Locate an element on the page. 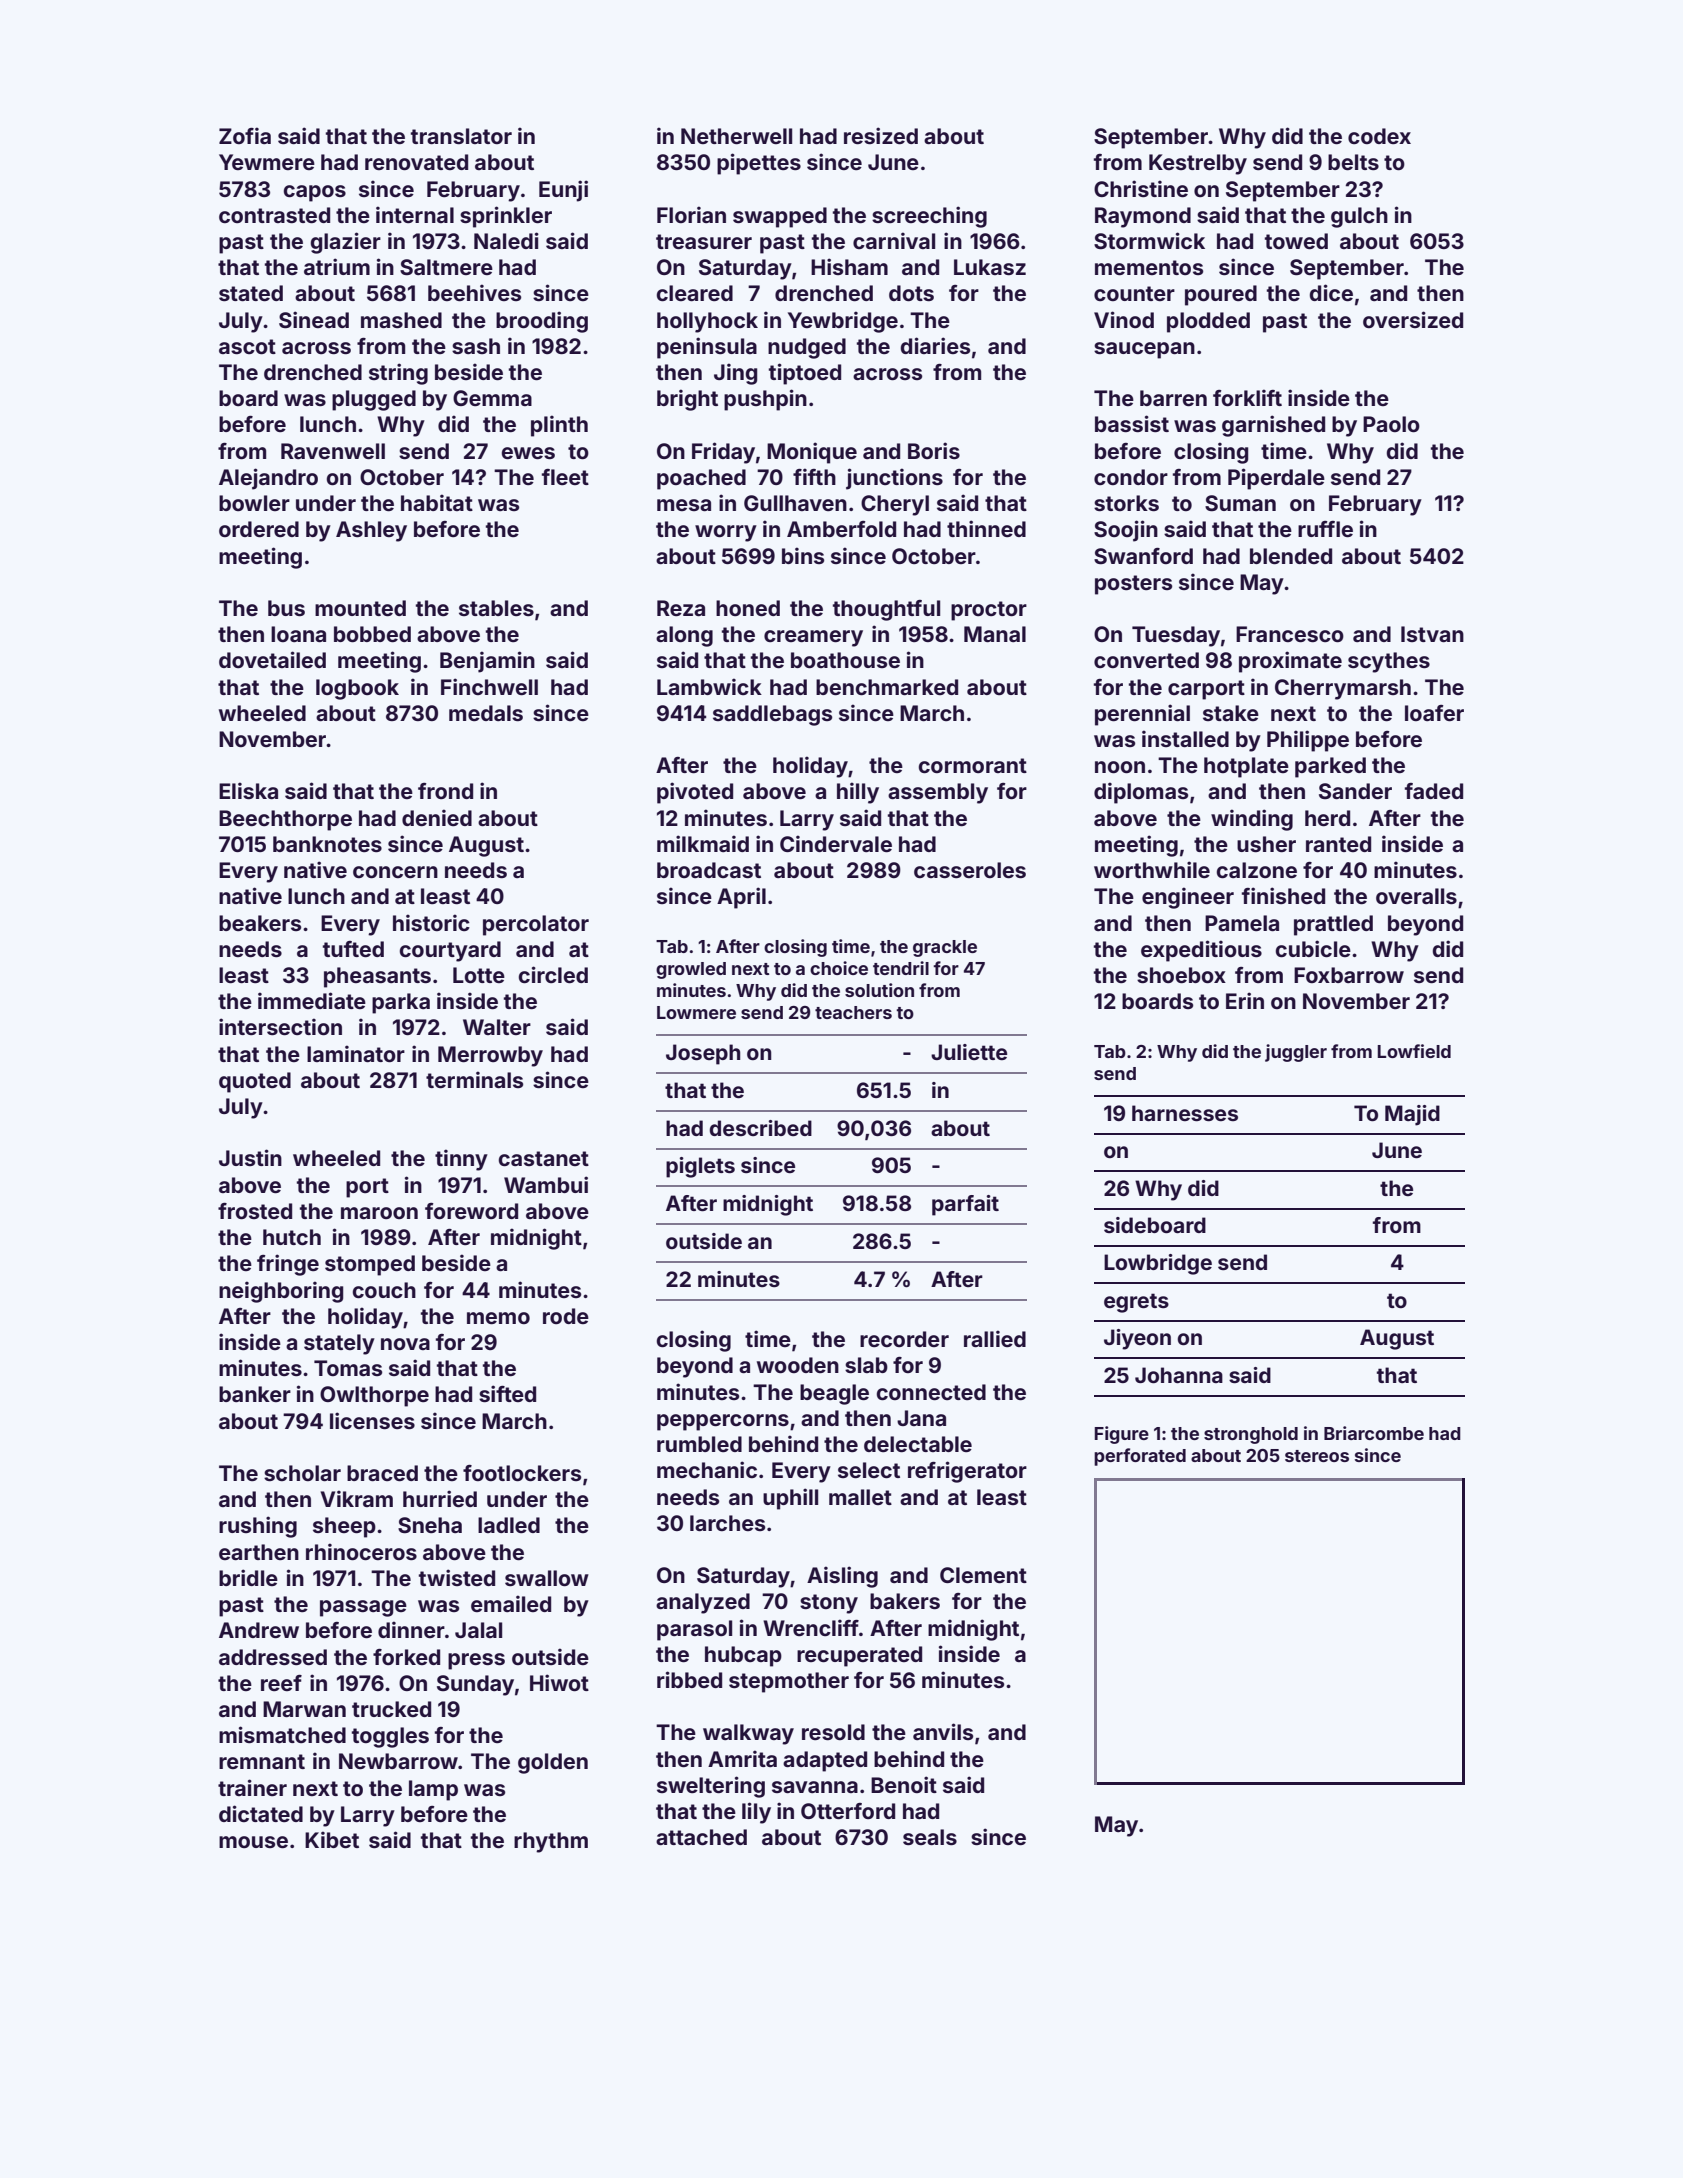  select is located at coordinates (869, 1470).
